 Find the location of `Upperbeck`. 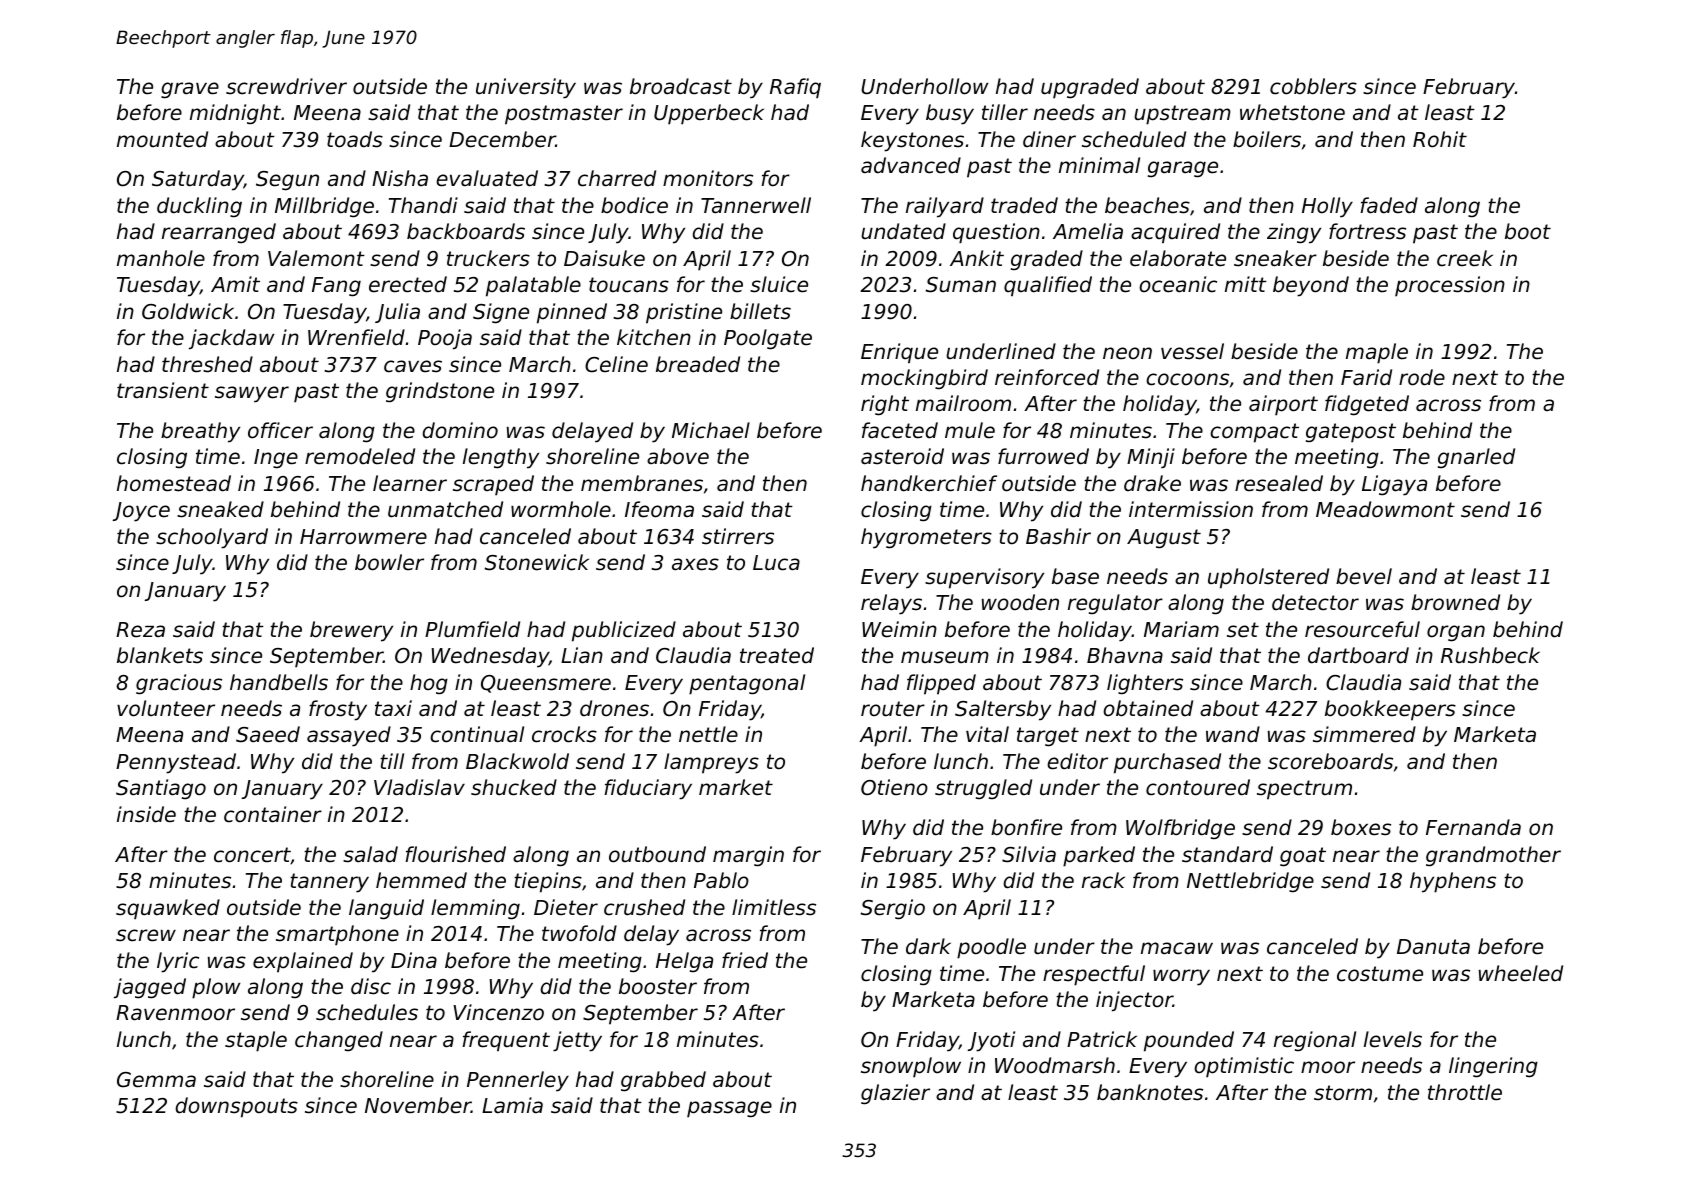

Upperbeck is located at coordinates (709, 114).
